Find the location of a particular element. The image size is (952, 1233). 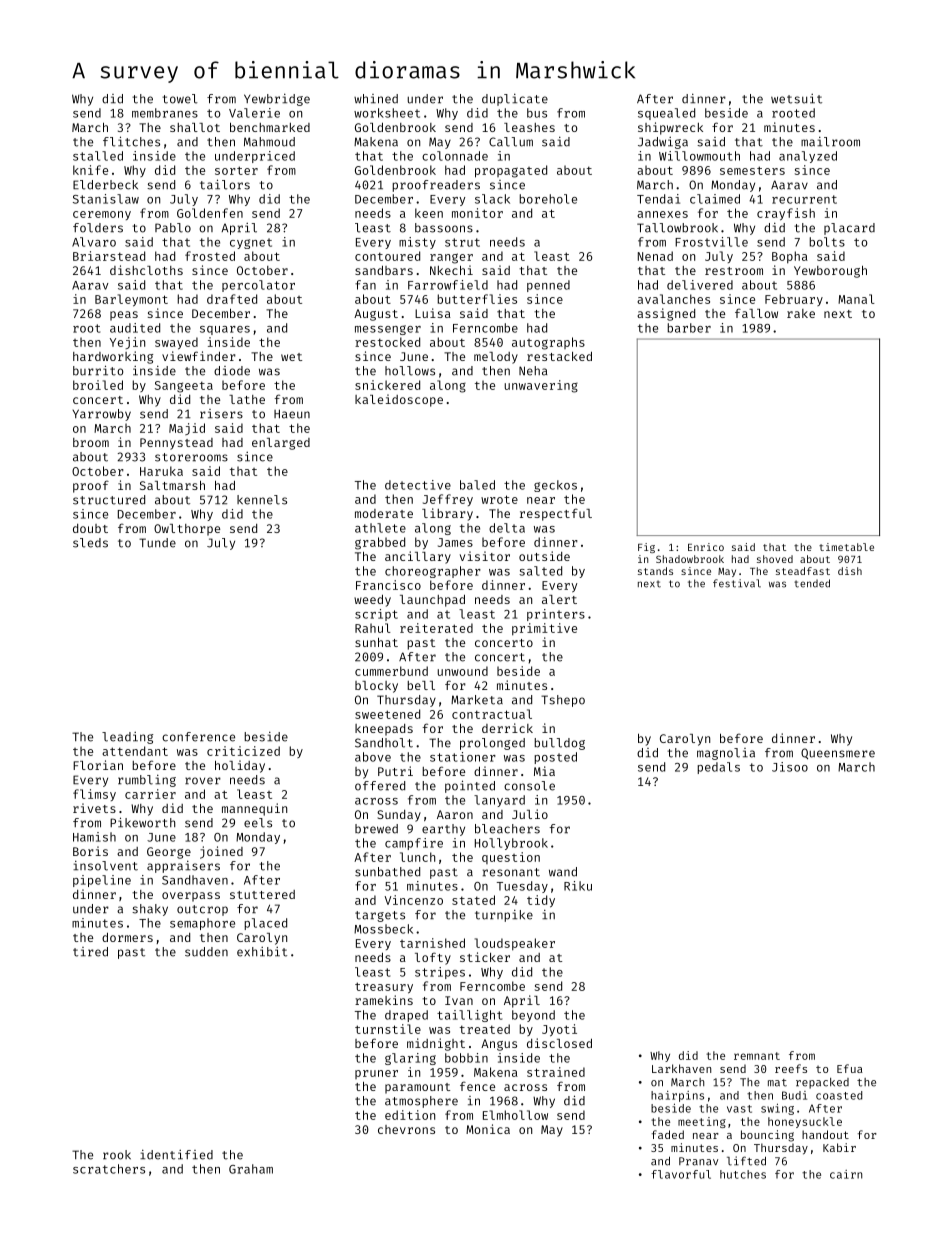

kennels is located at coordinates (262, 500).
